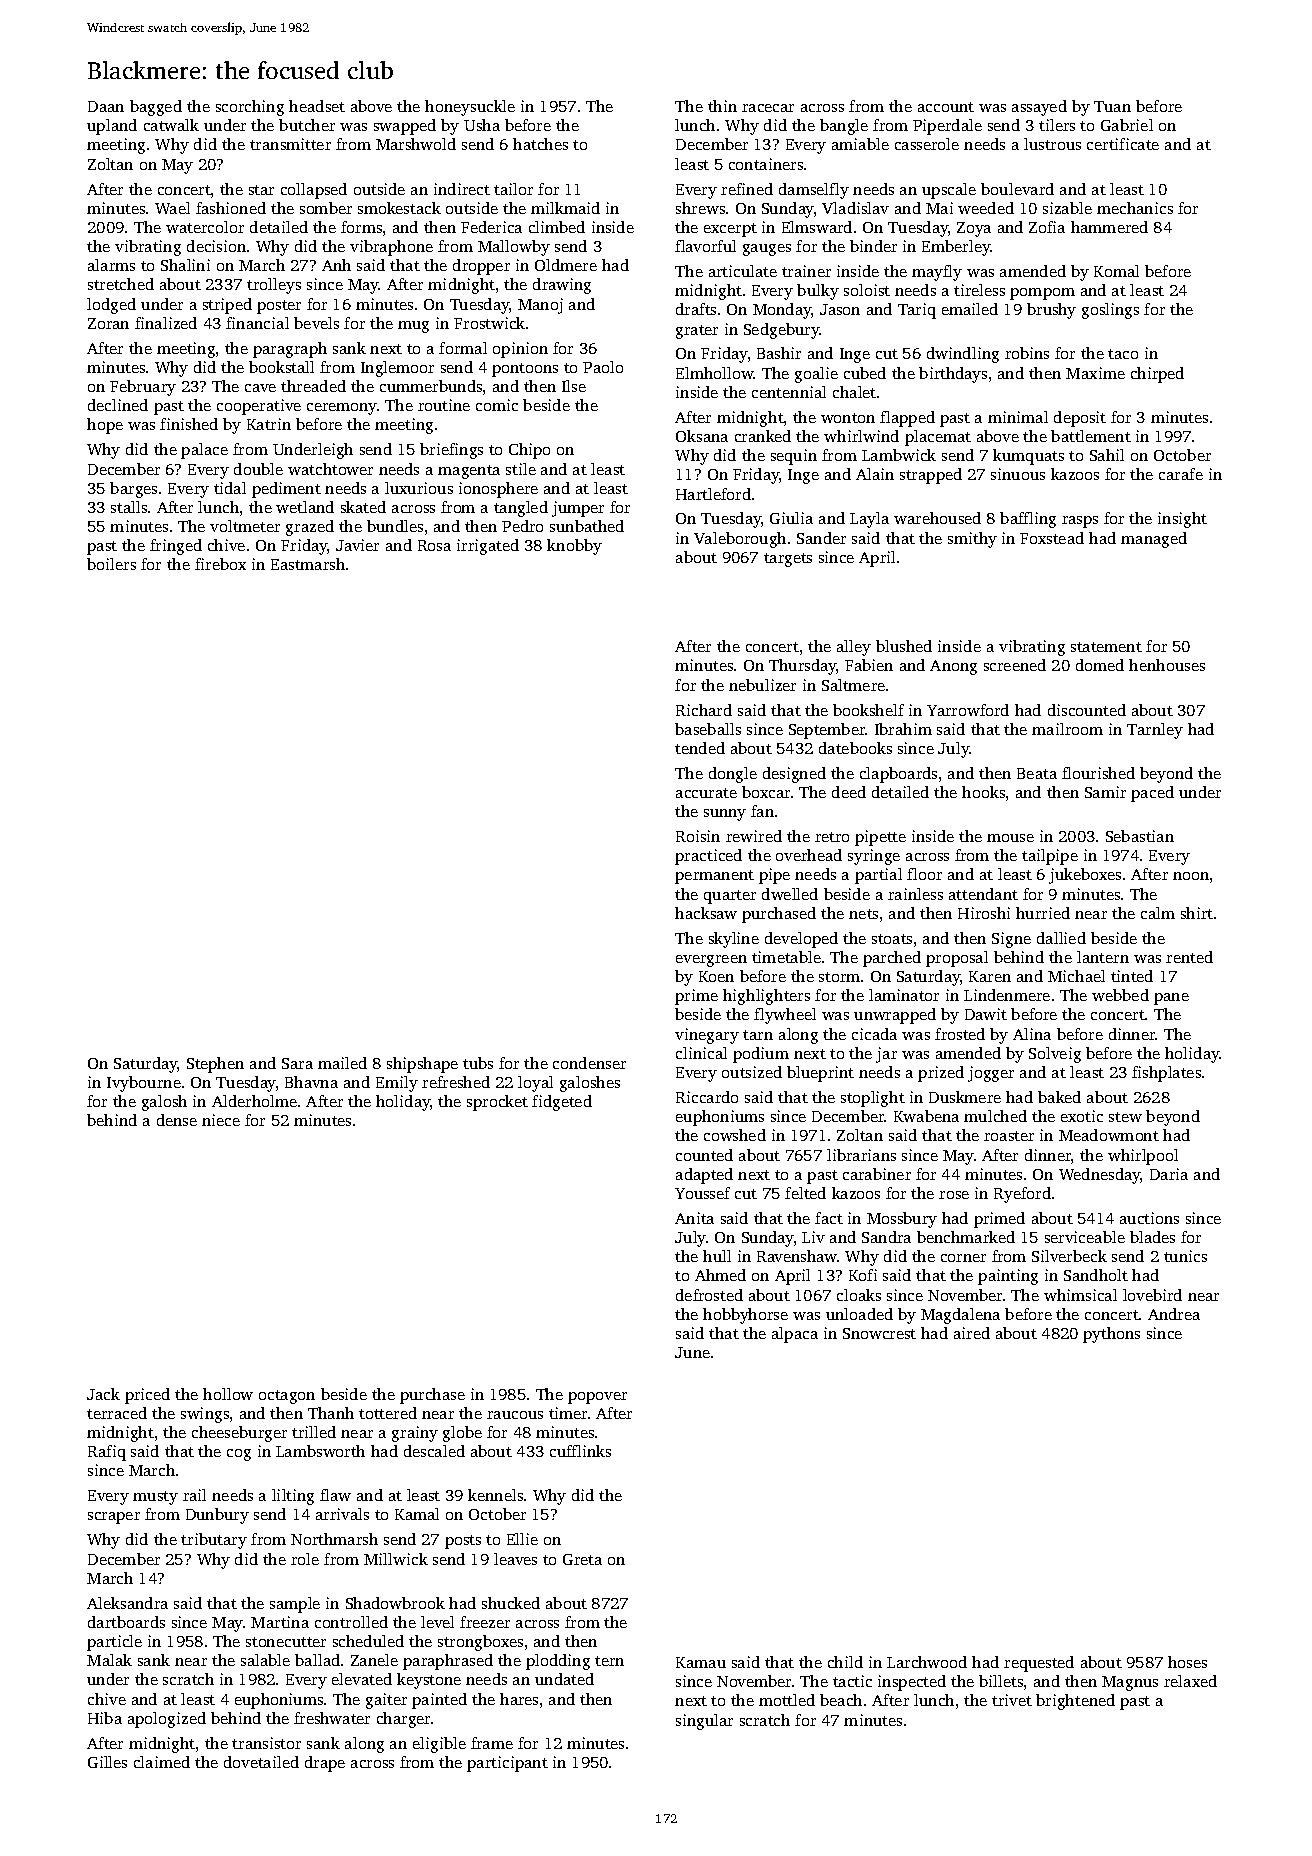 This document has width=1312, height=1856. I want to click on Anita, so click(694, 1218).
